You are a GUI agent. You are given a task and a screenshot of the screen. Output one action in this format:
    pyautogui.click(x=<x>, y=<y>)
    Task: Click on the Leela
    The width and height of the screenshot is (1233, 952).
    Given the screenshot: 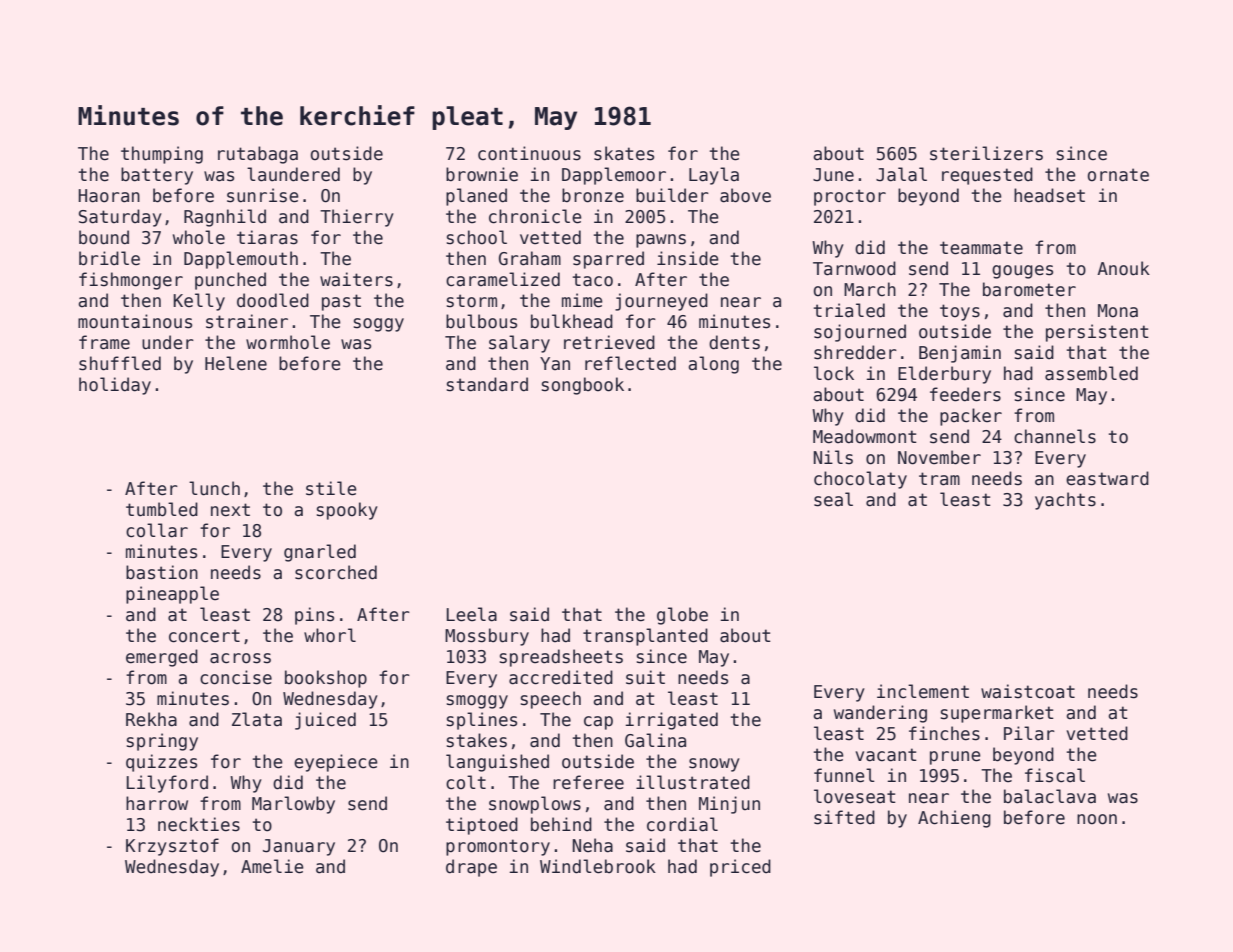 What is the action you would take?
    pyautogui.click(x=471, y=614)
